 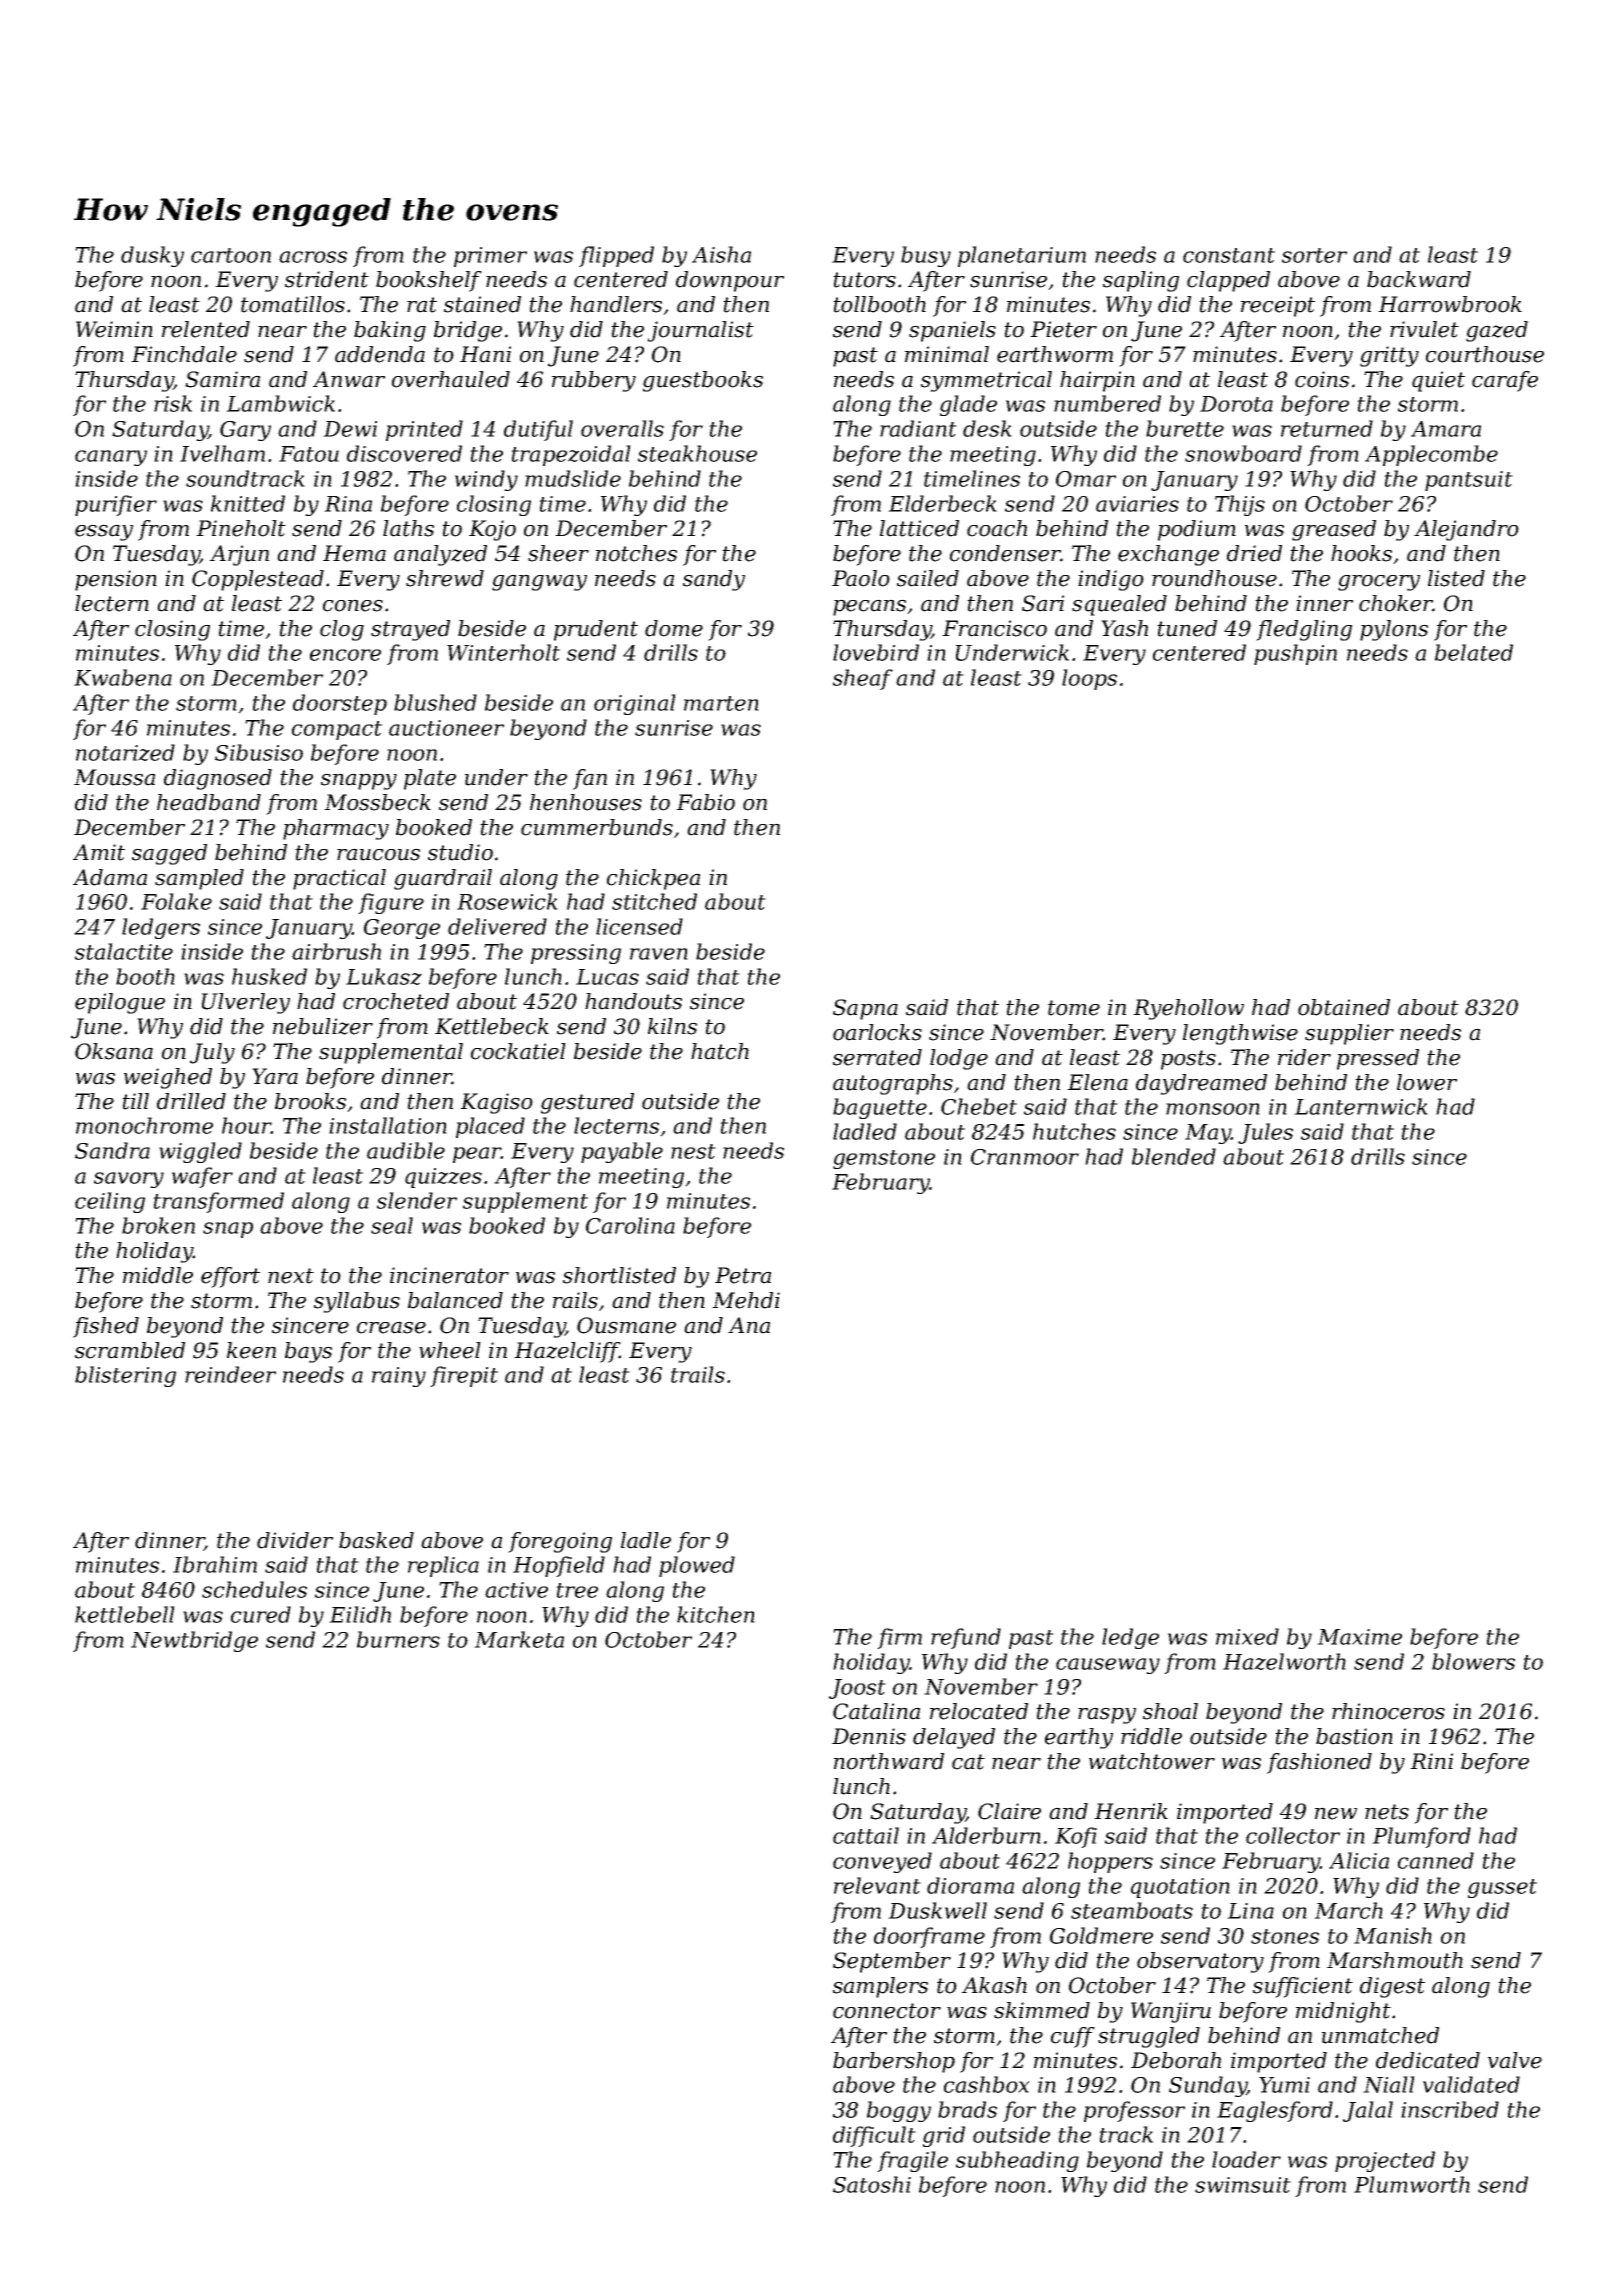 What do you see at coordinates (116, 580) in the screenshot?
I see `pension` at bounding box center [116, 580].
